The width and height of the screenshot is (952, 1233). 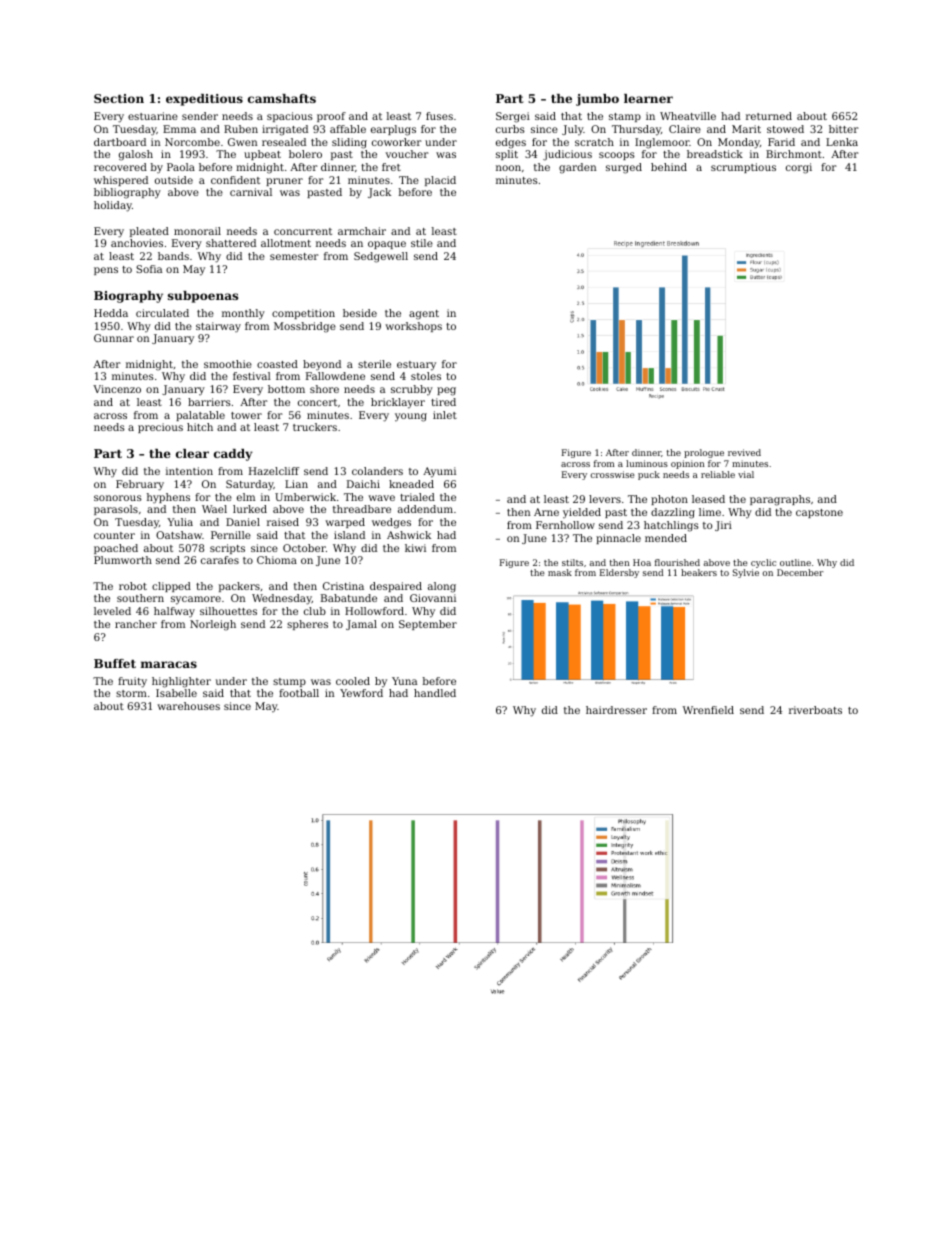 What do you see at coordinates (513, 117) in the screenshot?
I see `Sergei` at bounding box center [513, 117].
